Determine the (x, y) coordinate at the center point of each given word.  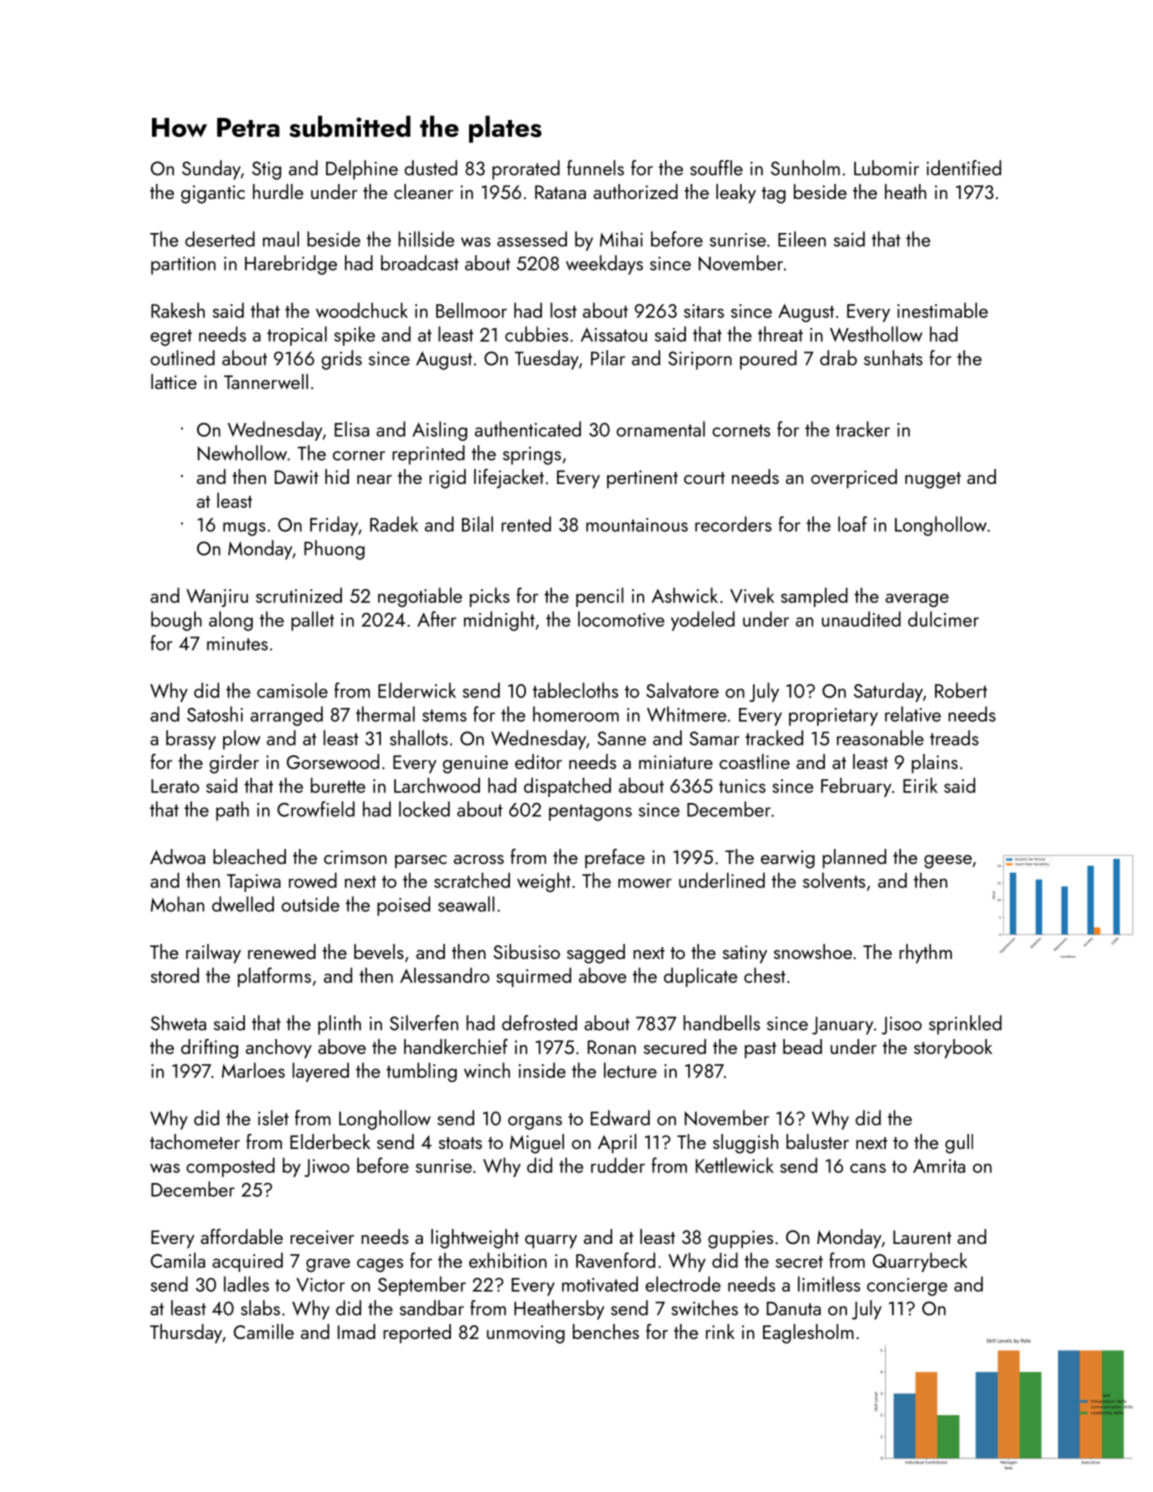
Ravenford (615, 1260)
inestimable (942, 310)
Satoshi (215, 714)
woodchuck (362, 310)
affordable (242, 1236)
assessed (532, 239)
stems (444, 715)
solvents (834, 880)
